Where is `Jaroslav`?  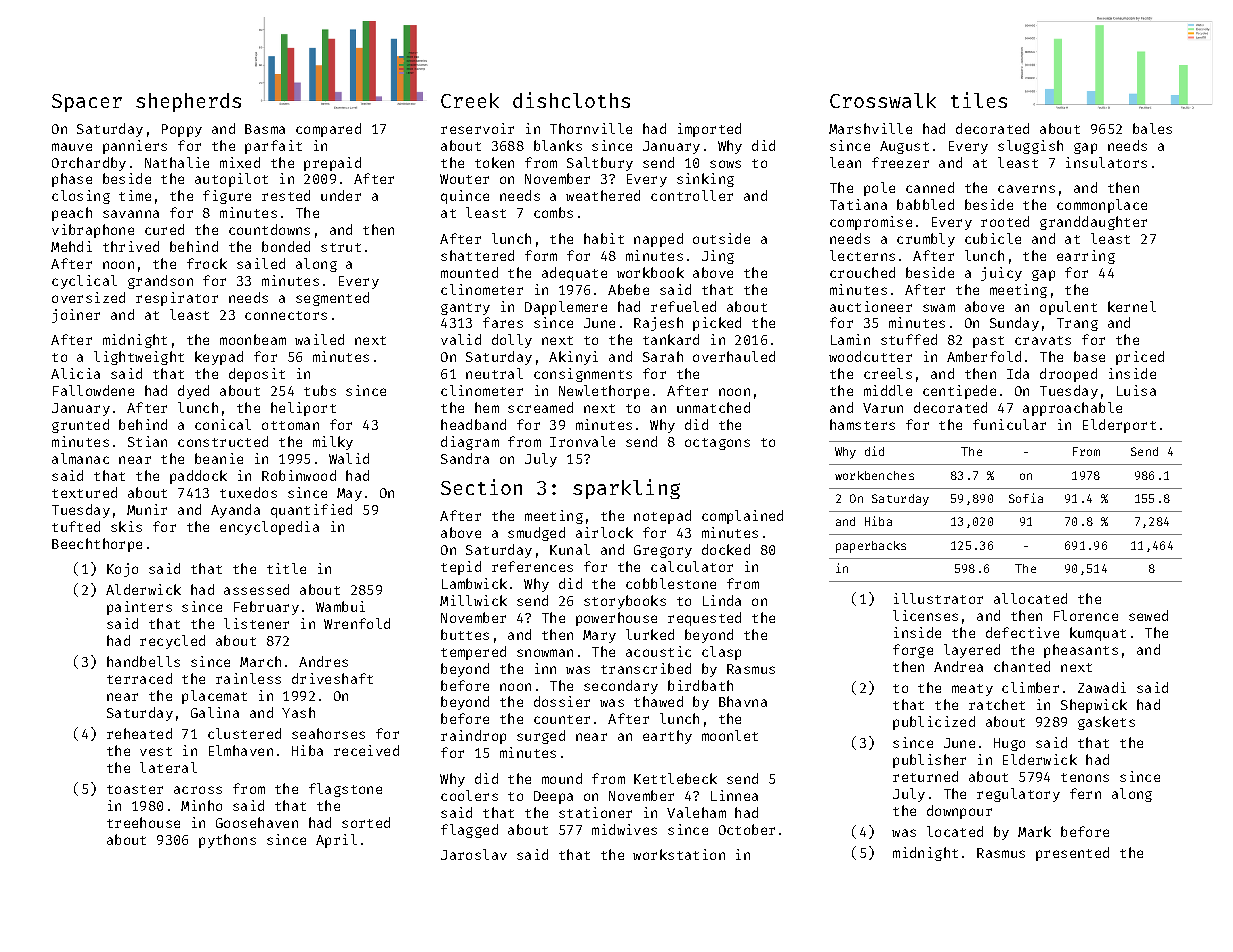 Jaroslav is located at coordinates (474, 854).
